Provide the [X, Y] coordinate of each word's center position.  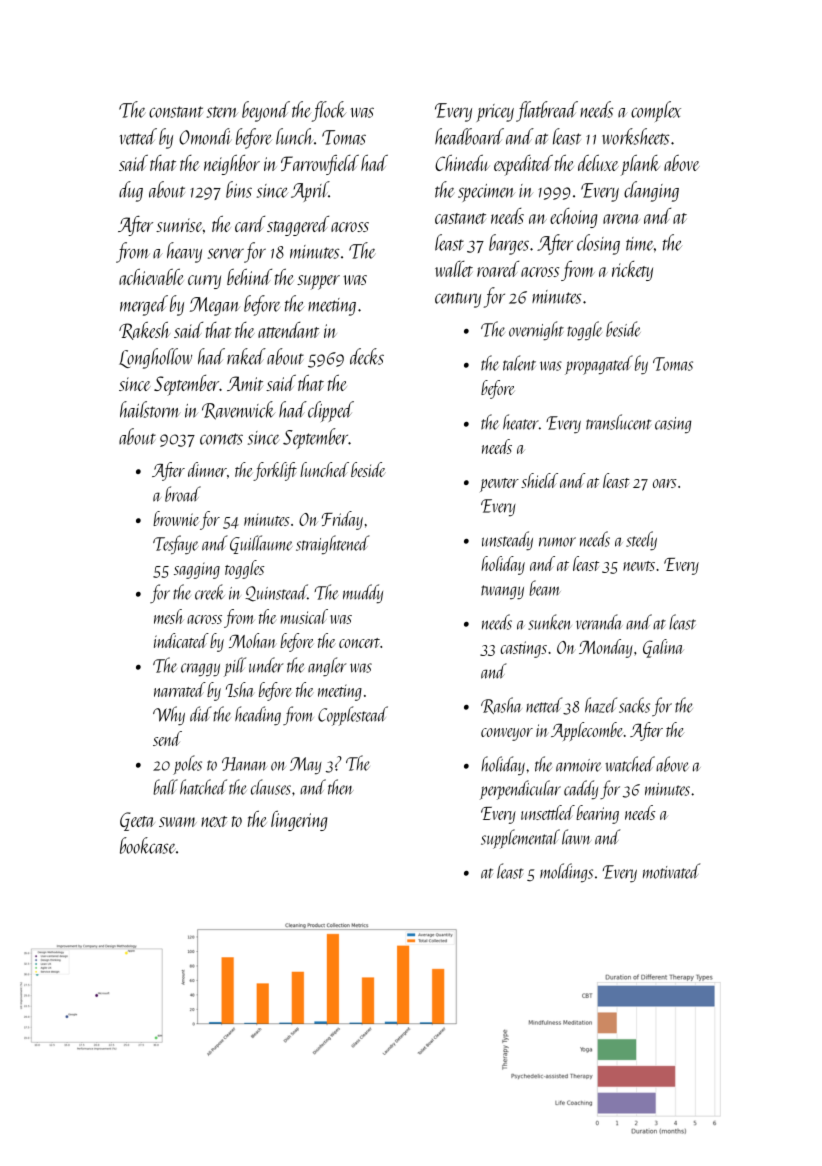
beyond [266, 111]
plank [640, 165]
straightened [333, 545]
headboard [469, 136]
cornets [221, 439]
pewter [499, 485]
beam [545, 588]
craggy [200, 670]
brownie [176, 518]
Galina [663, 648]
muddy [363, 594]
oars [665, 483]
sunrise [179, 225]
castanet [460, 218]
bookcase [148, 845]
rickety [632, 271]
